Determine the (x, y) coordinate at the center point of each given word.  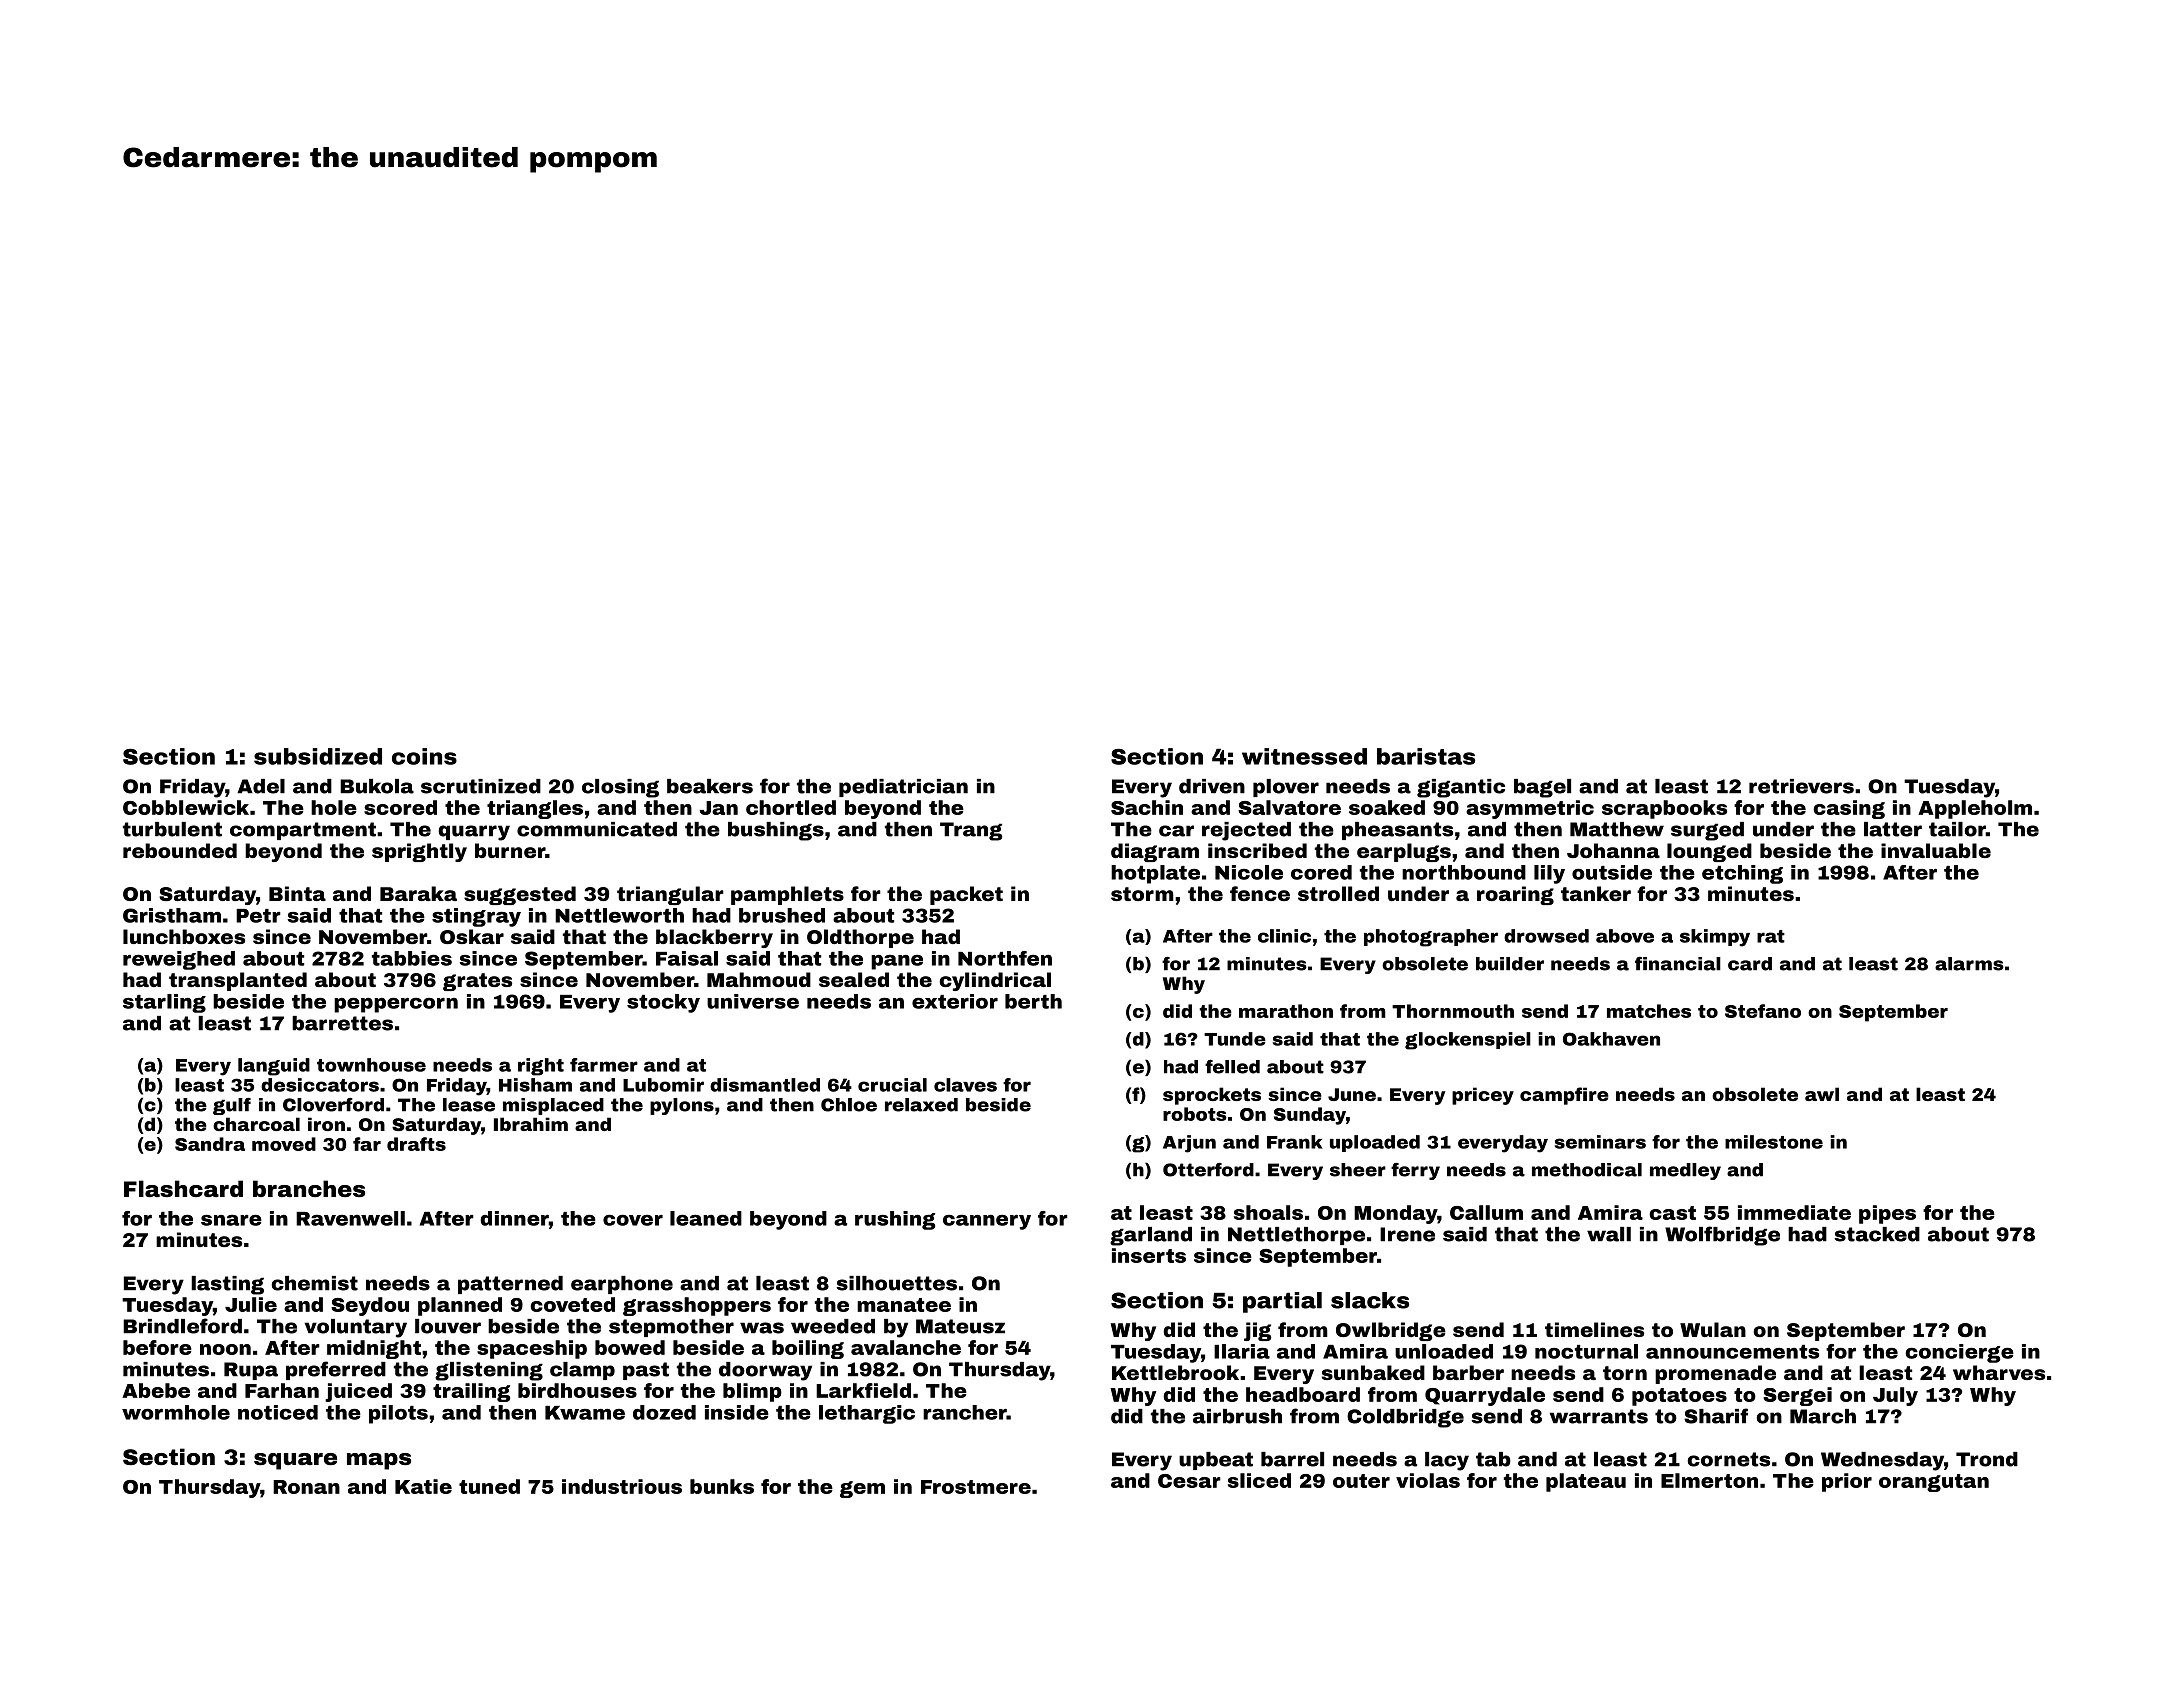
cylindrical (995, 981)
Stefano (1763, 1011)
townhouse (371, 1065)
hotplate (1155, 874)
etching (1742, 874)
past (646, 1371)
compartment (303, 831)
